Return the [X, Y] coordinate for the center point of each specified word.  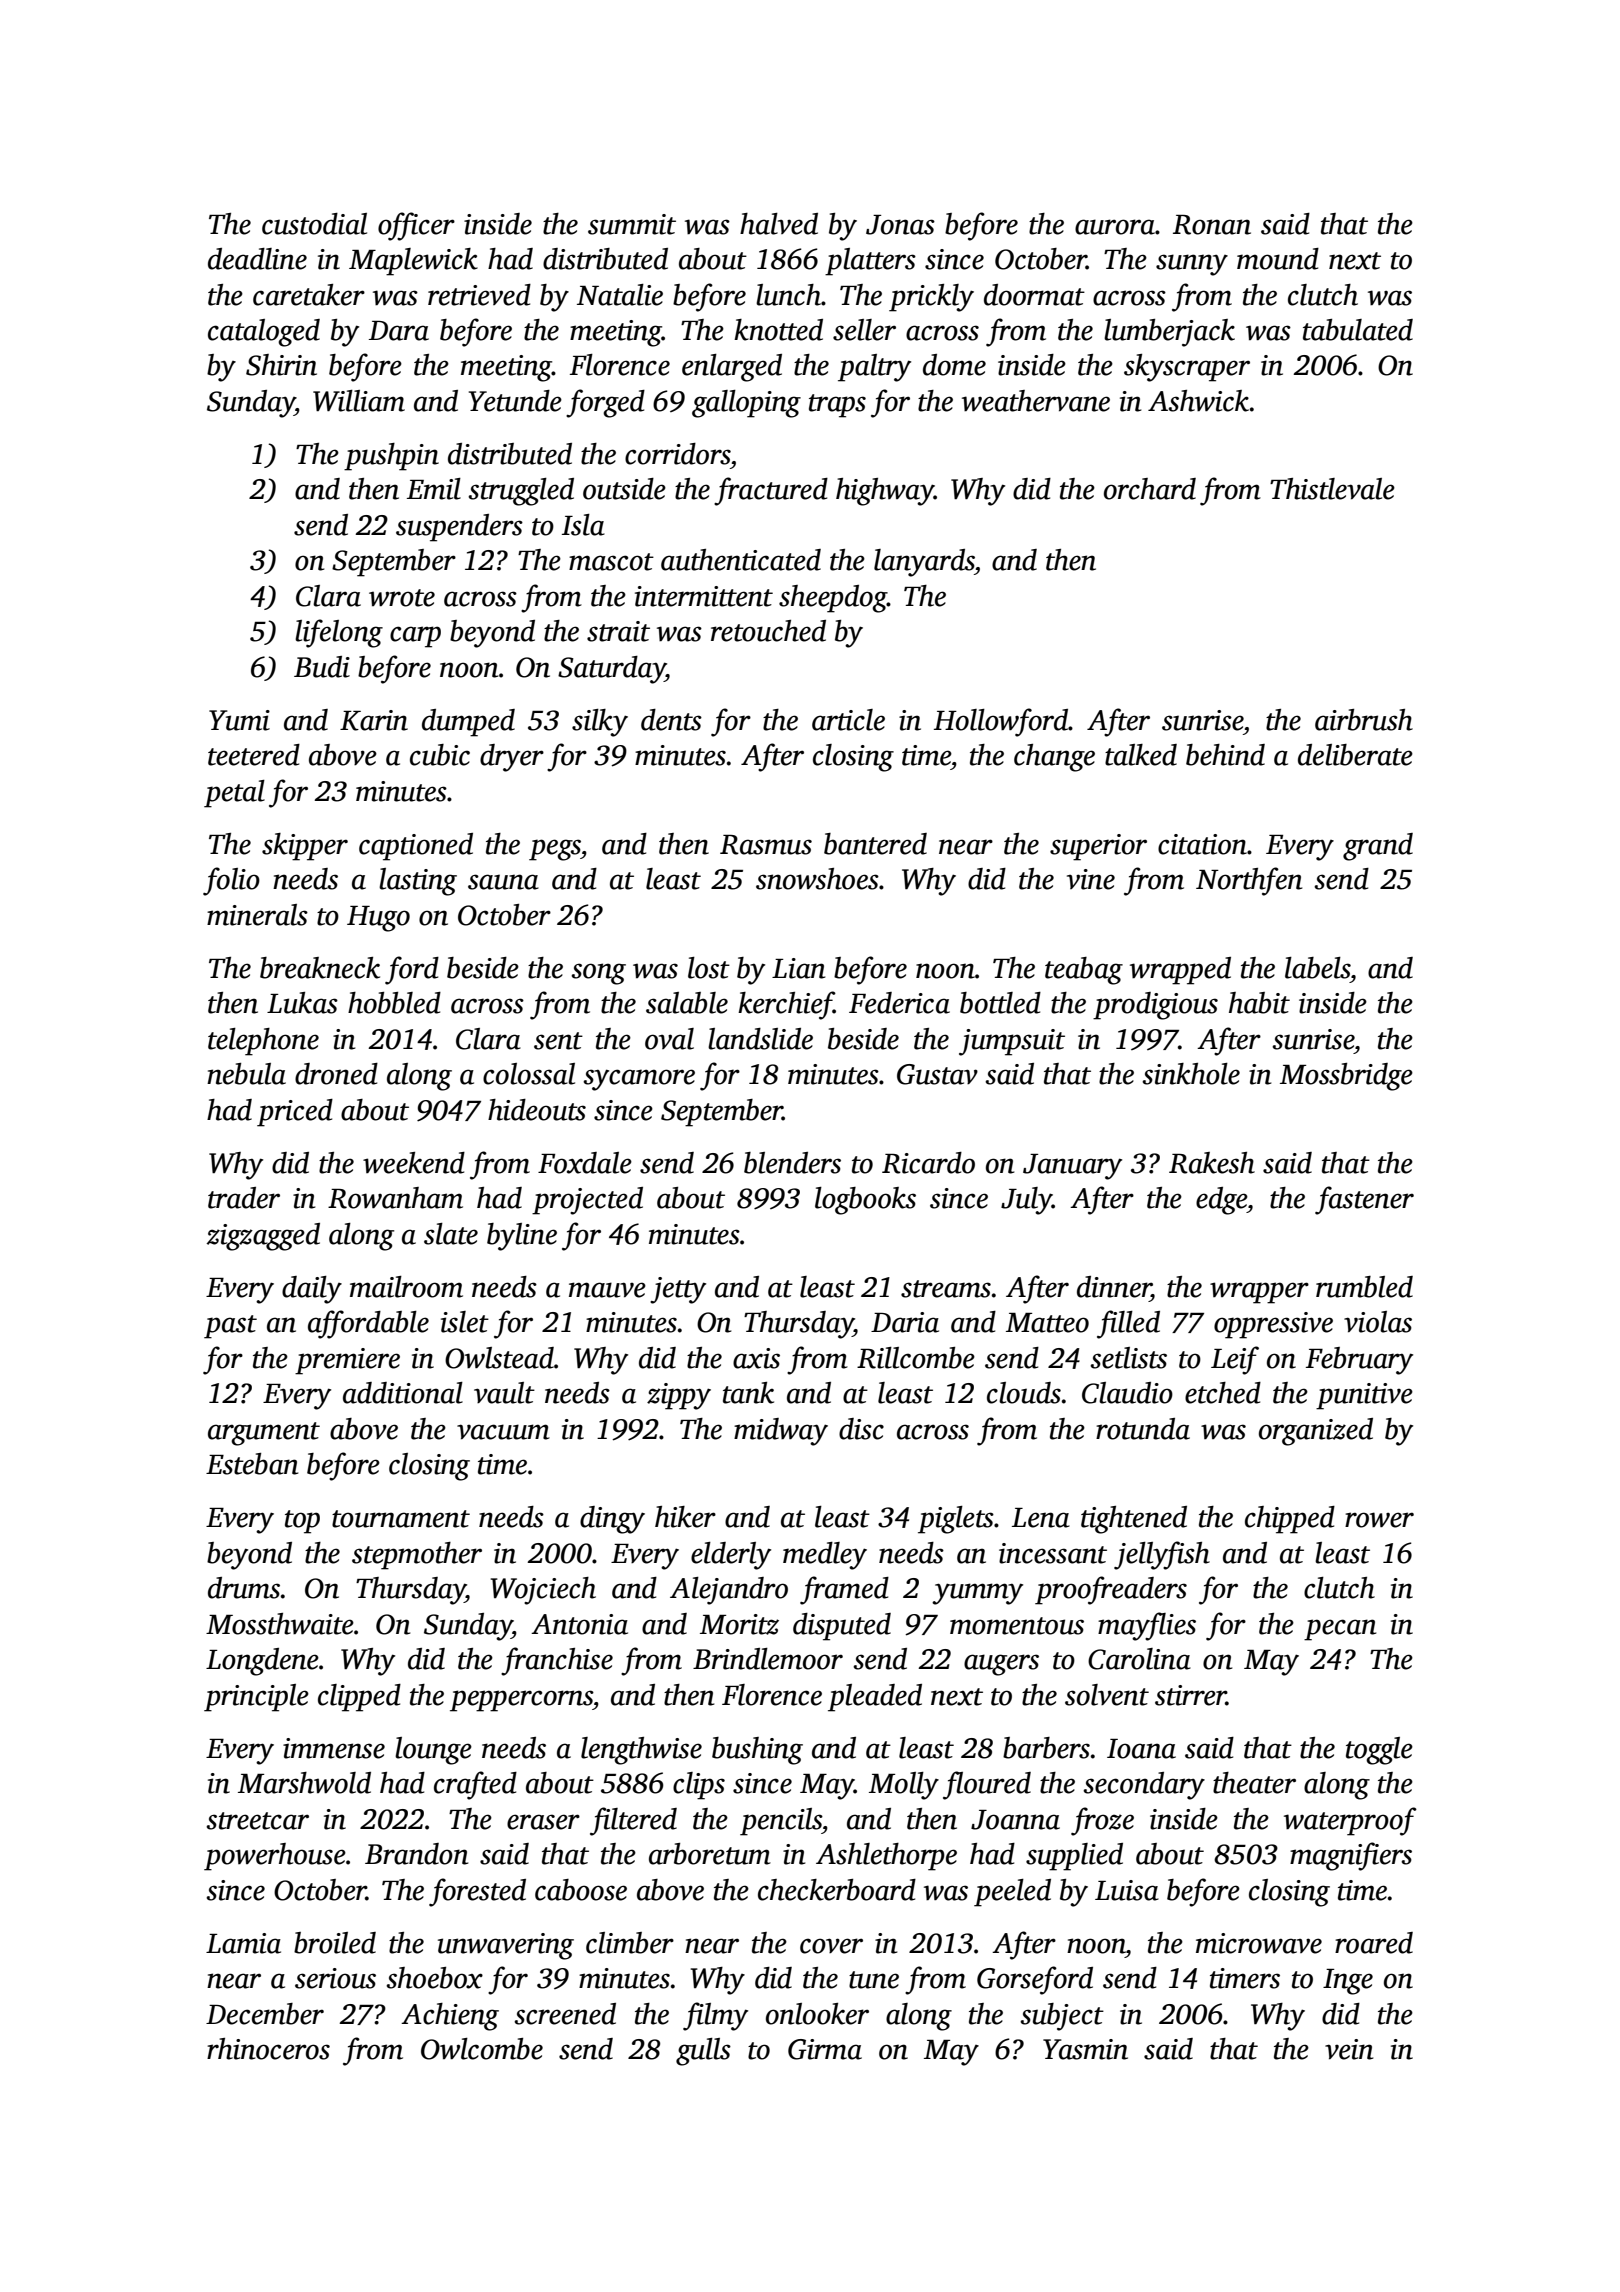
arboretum [710, 1854]
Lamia [243, 1943]
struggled [521, 492]
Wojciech [543, 1591]
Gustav [937, 1074]
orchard [1150, 489]
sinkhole [1191, 1074]
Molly [904, 1786]
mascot [611, 562]
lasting [418, 882]
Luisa [1127, 1890]
